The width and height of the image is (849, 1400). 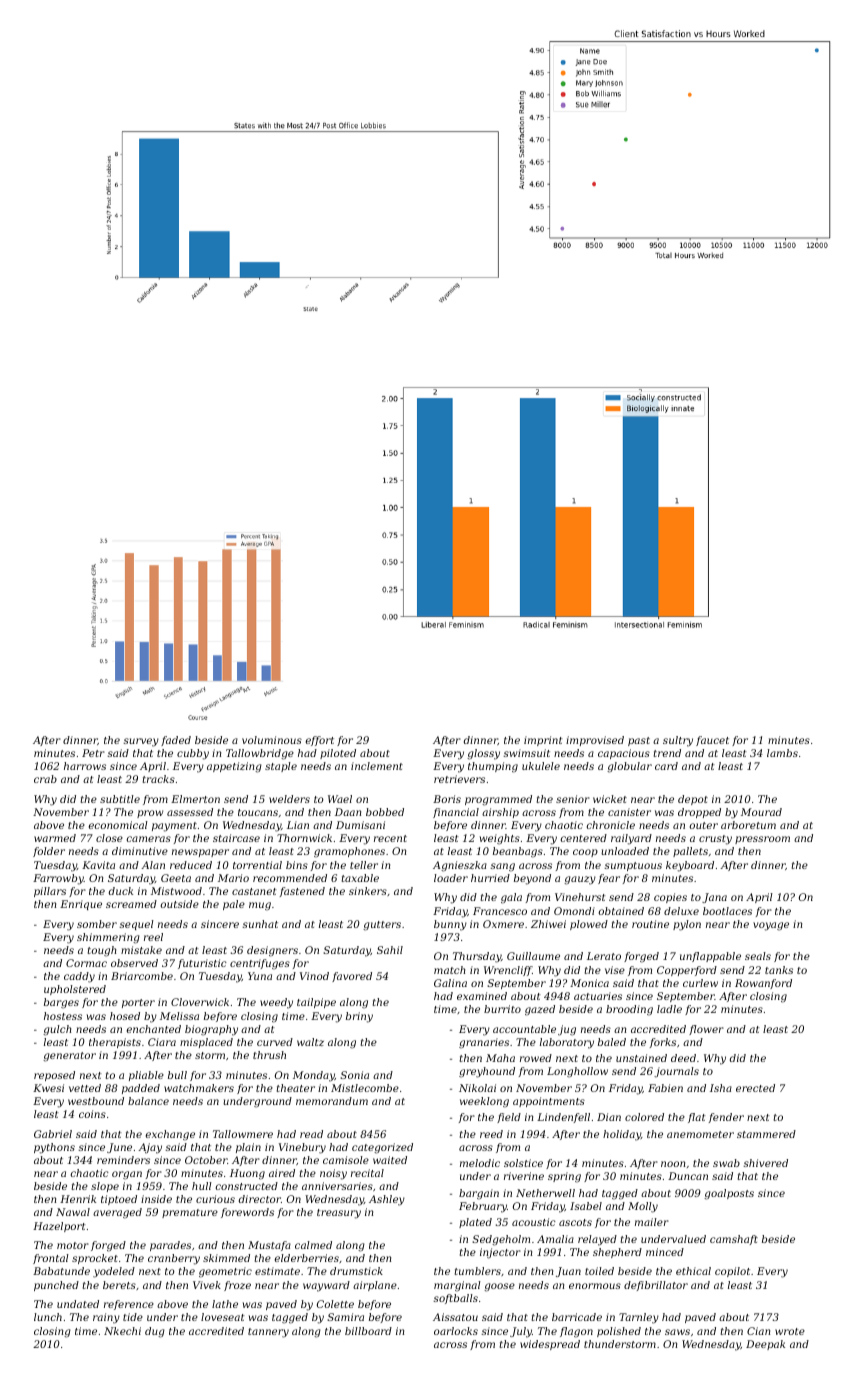 What do you see at coordinates (190, 812) in the image?
I see `assessed` at bounding box center [190, 812].
